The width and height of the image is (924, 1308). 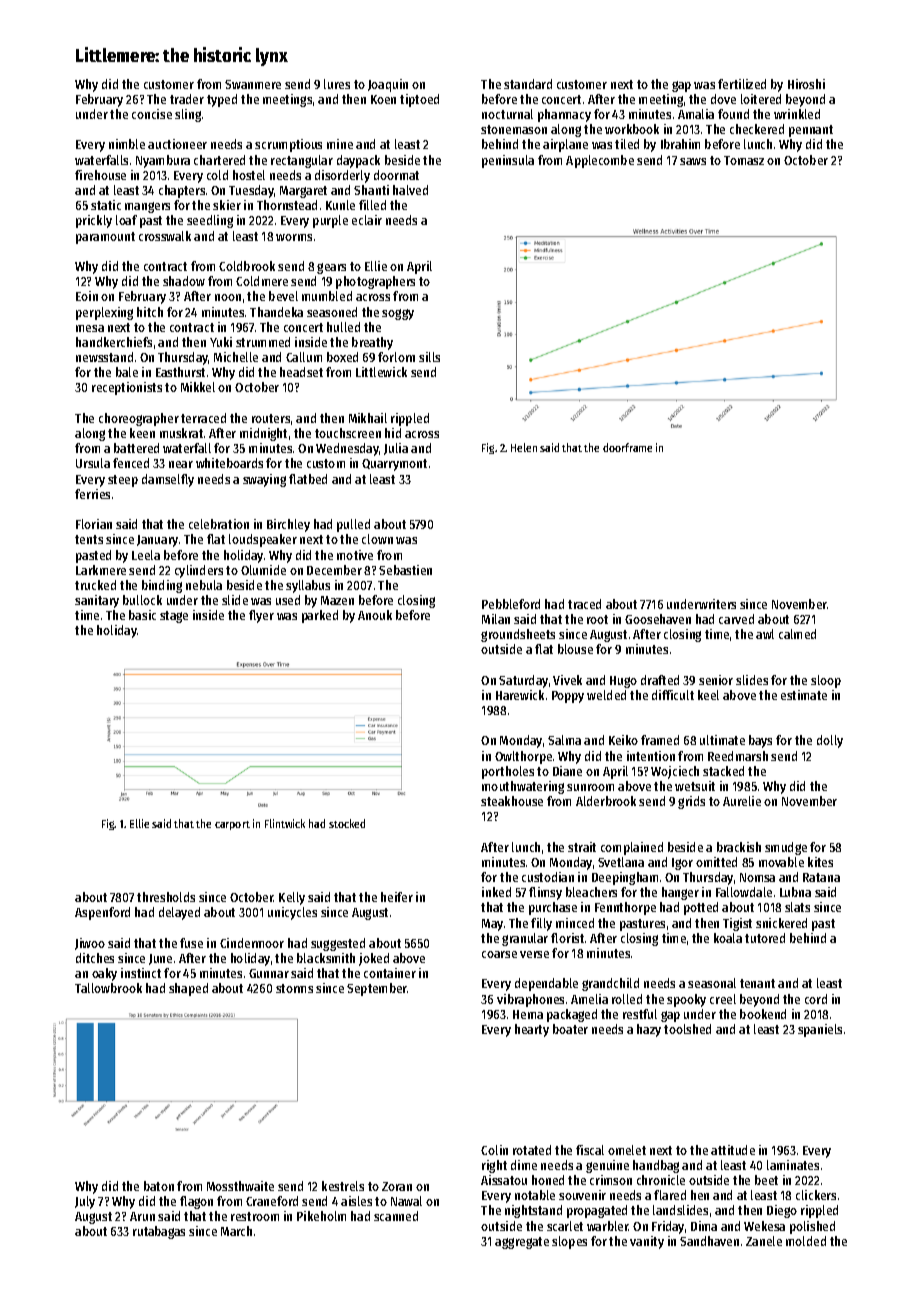 What do you see at coordinates (658, 619) in the image?
I see `Goosehaven` at bounding box center [658, 619].
